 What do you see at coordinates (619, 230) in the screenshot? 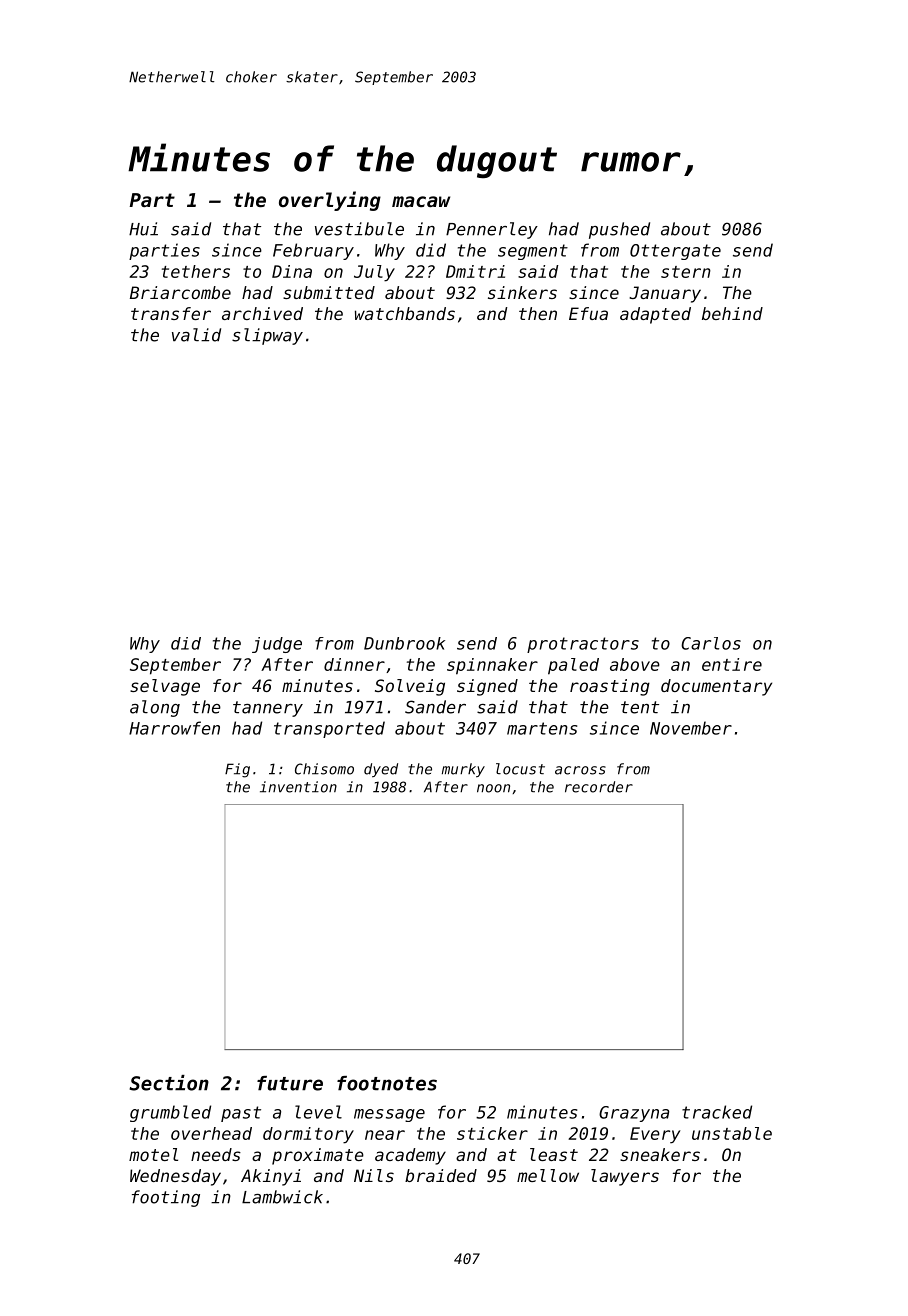
I see `pushed` at bounding box center [619, 230].
